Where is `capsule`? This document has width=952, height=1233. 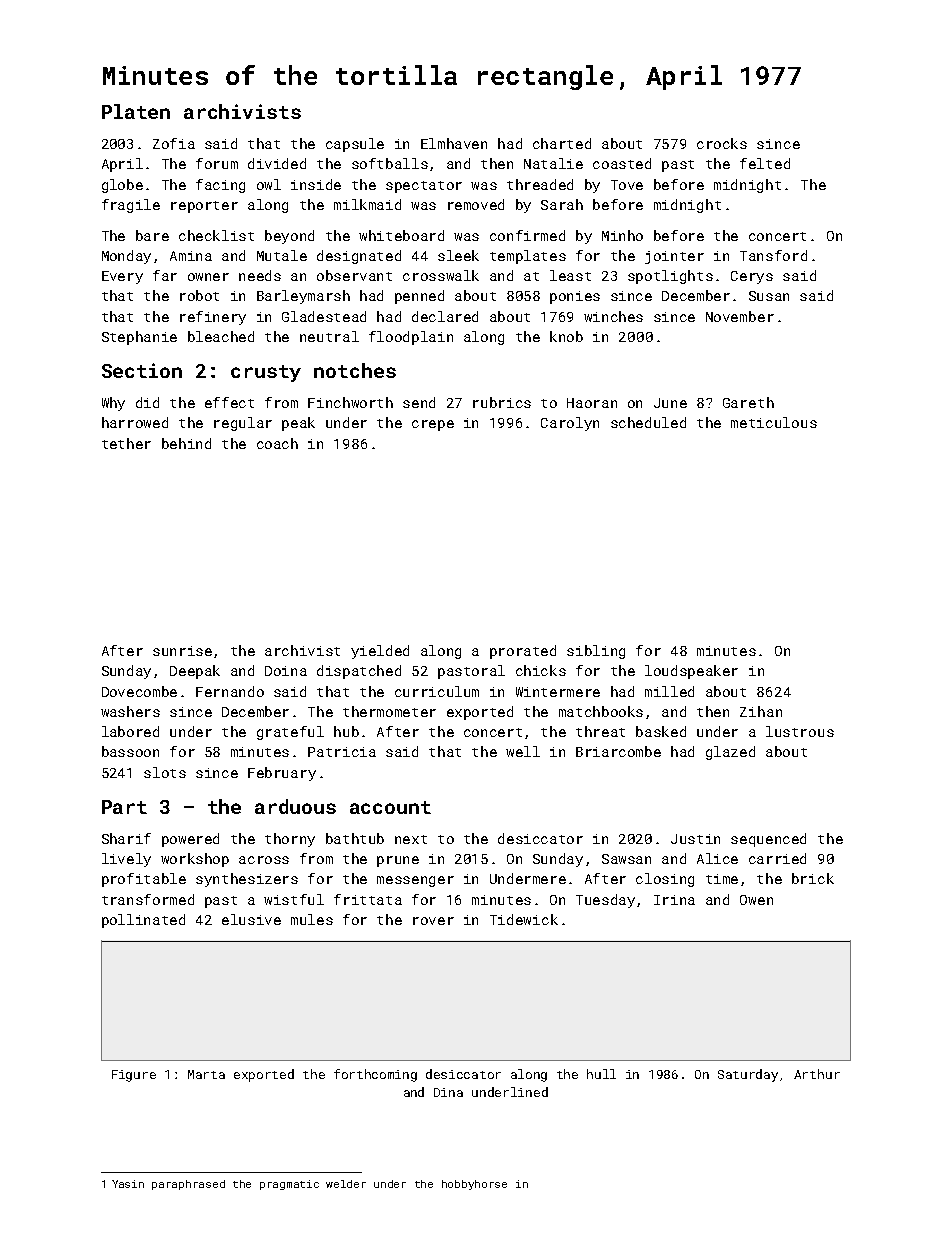
capsule is located at coordinates (355, 145).
